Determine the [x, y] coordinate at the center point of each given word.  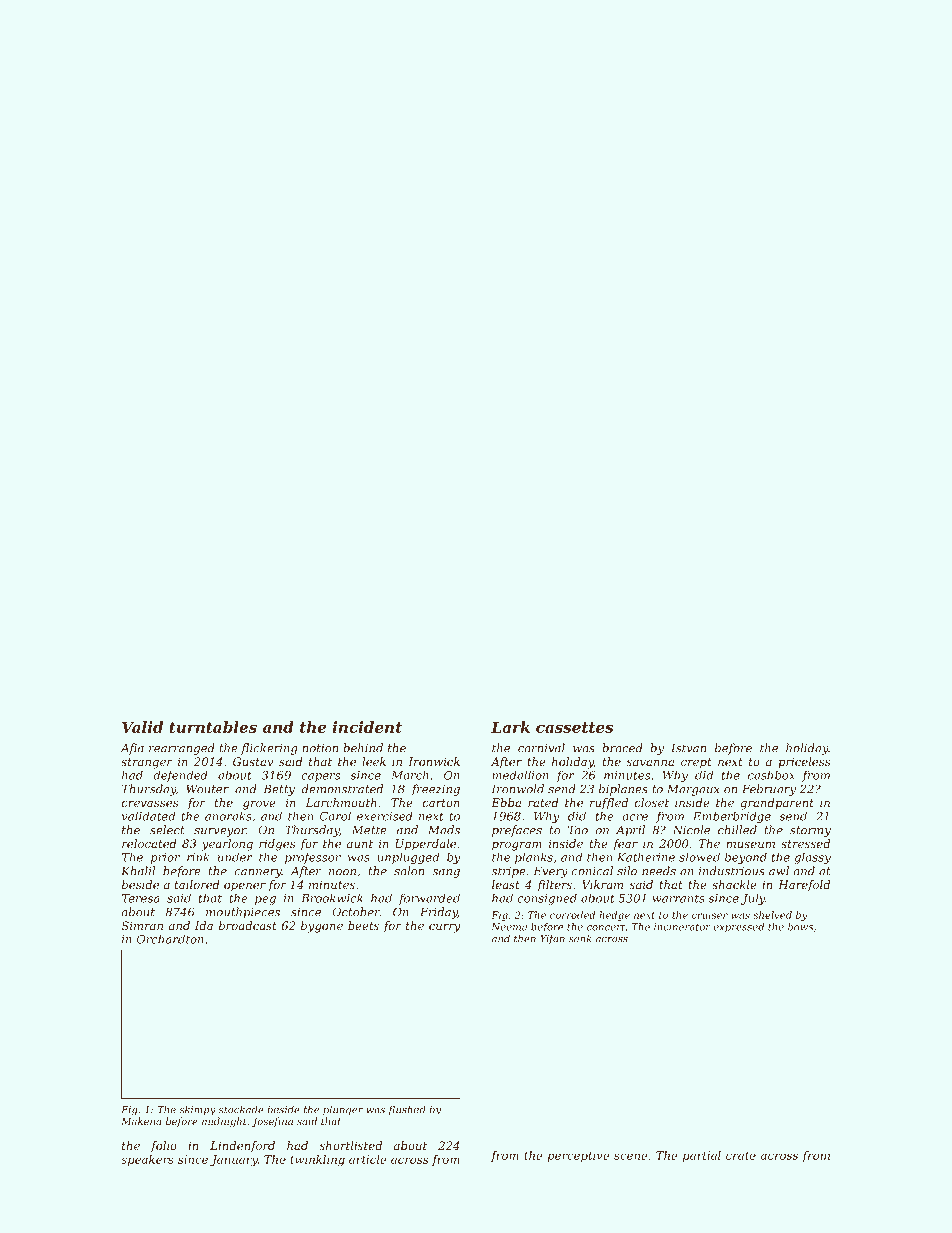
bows [800, 927]
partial [702, 1156]
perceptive [578, 1156]
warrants [678, 898]
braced [622, 748]
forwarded [429, 899]
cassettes [575, 727]
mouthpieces [243, 913]
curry [445, 928]
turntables [213, 727]
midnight [224, 1122]
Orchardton [170, 939]
